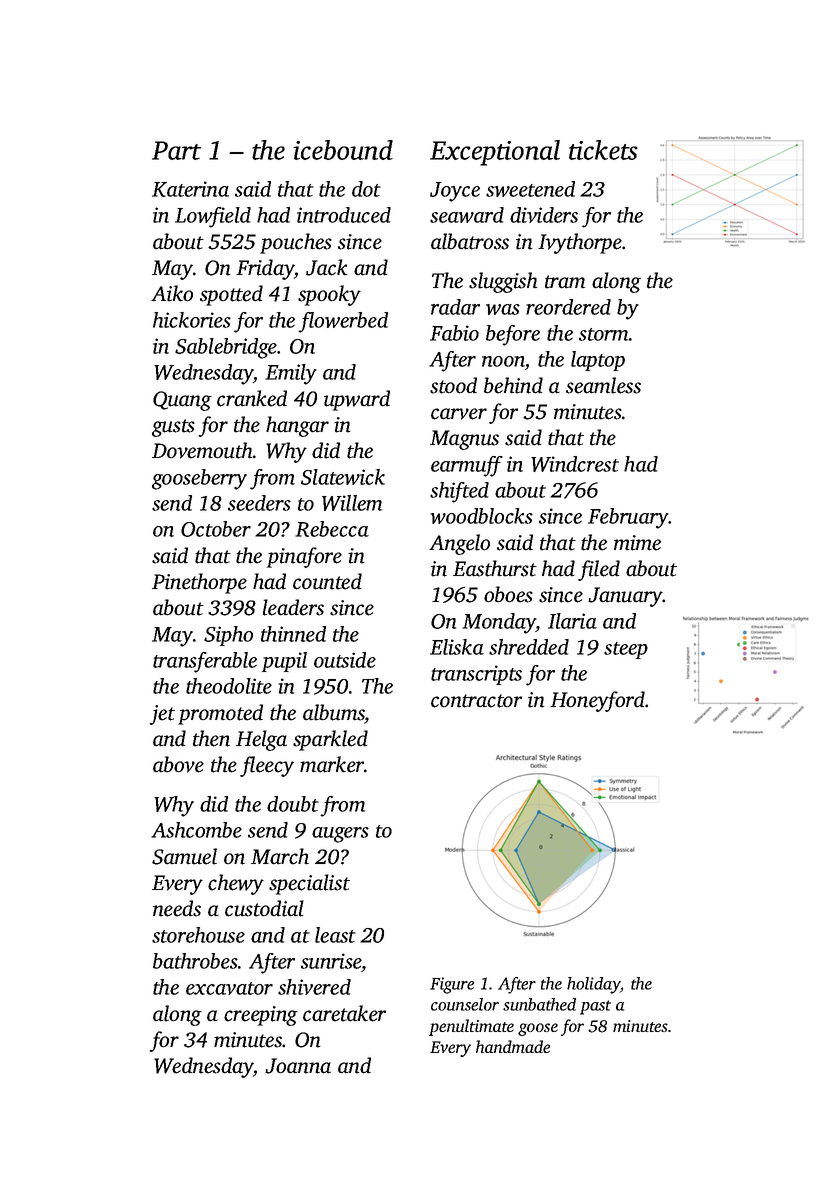  I want to click on dividers, so click(544, 215).
